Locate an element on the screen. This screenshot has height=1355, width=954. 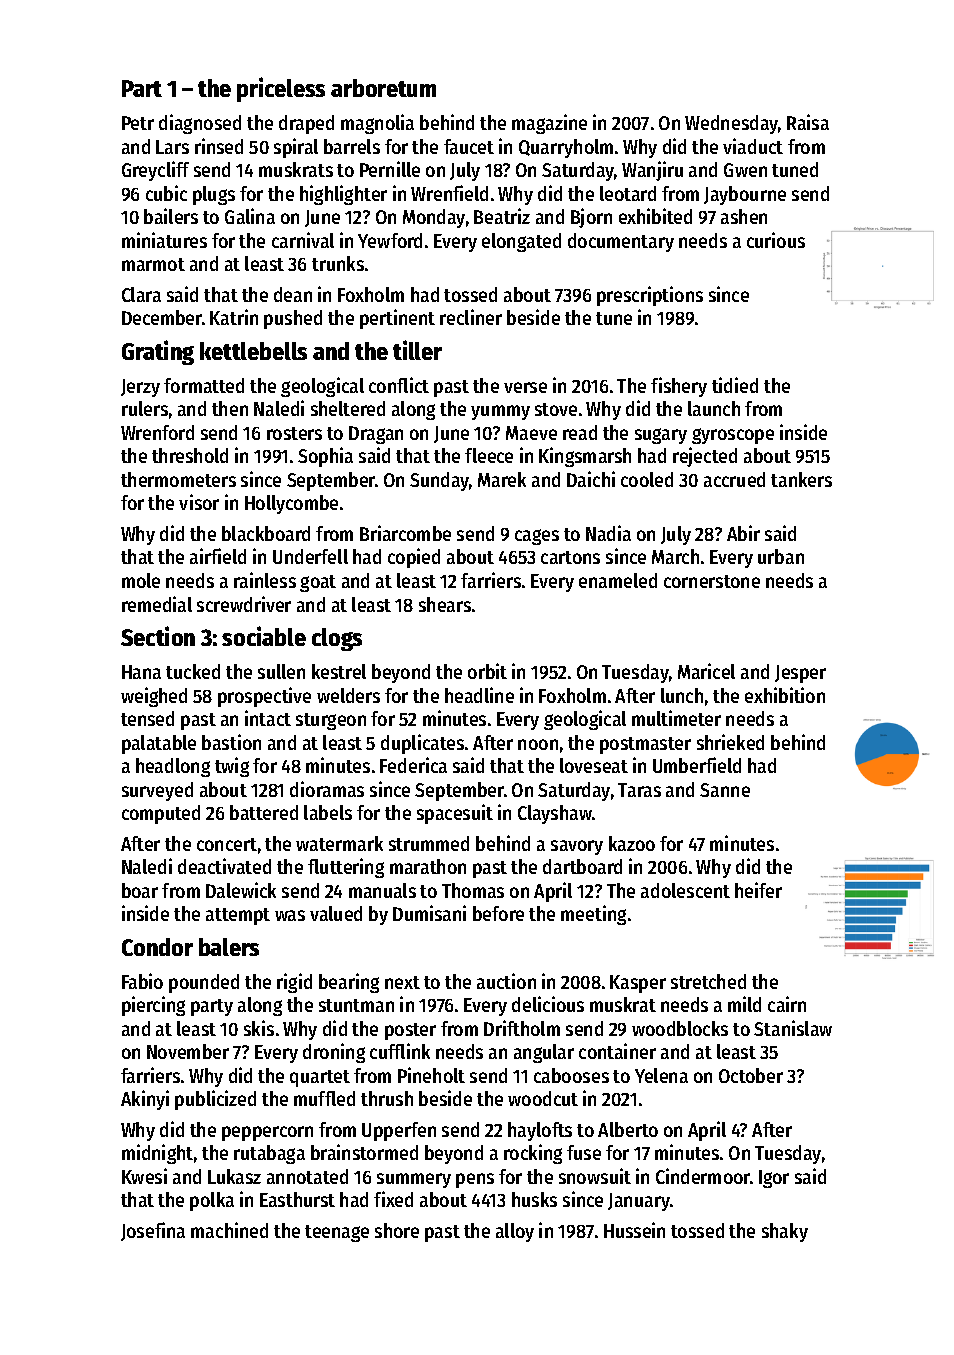
Kwesi is located at coordinates (144, 1176).
